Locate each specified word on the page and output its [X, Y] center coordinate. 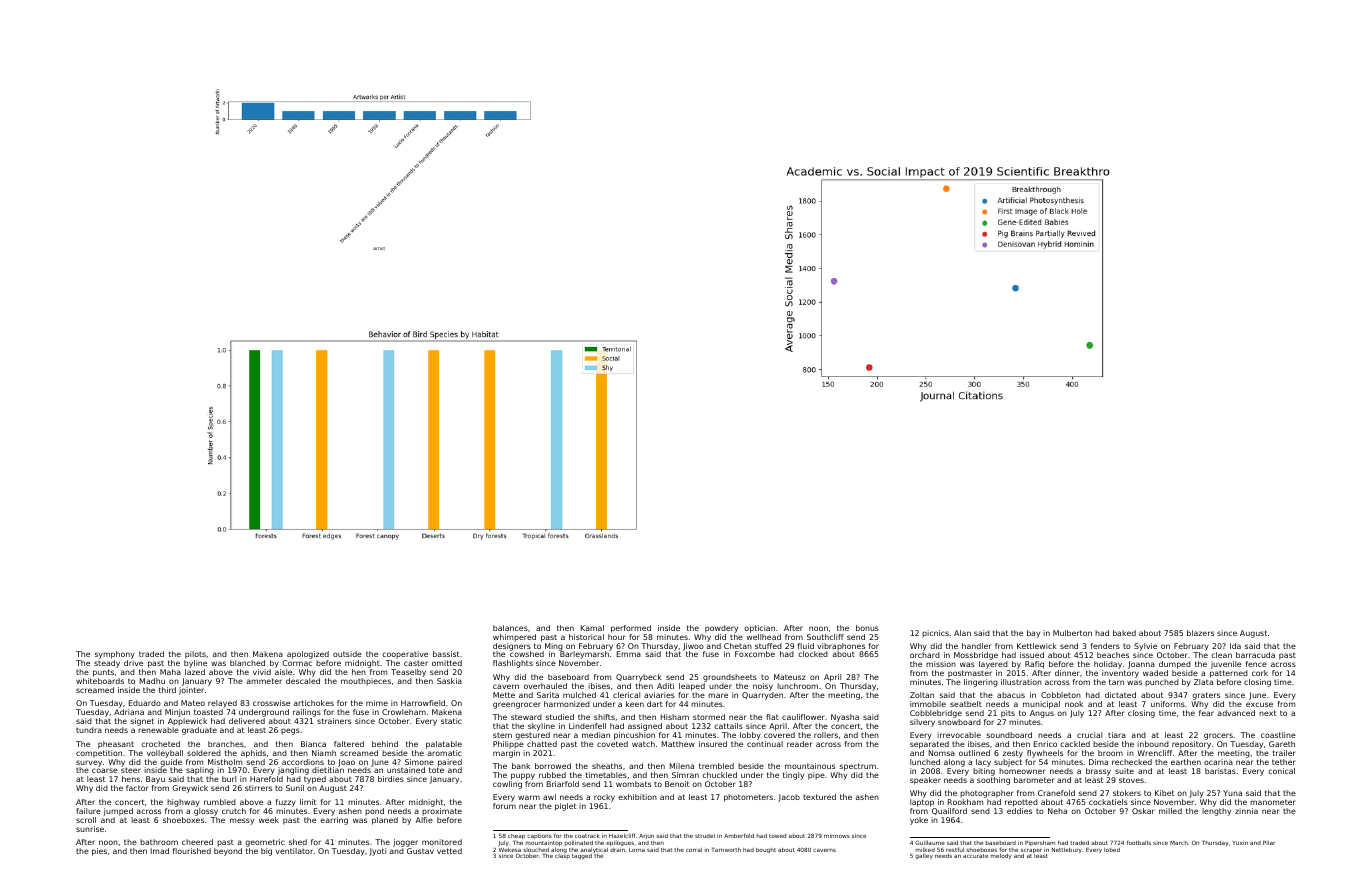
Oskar [1143, 811]
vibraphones [841, 647]
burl [229, 779]
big [266, 852]
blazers [1200, 633]
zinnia [1246, 811]
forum [504, 806]
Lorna [637, 850]
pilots [195, 655]
